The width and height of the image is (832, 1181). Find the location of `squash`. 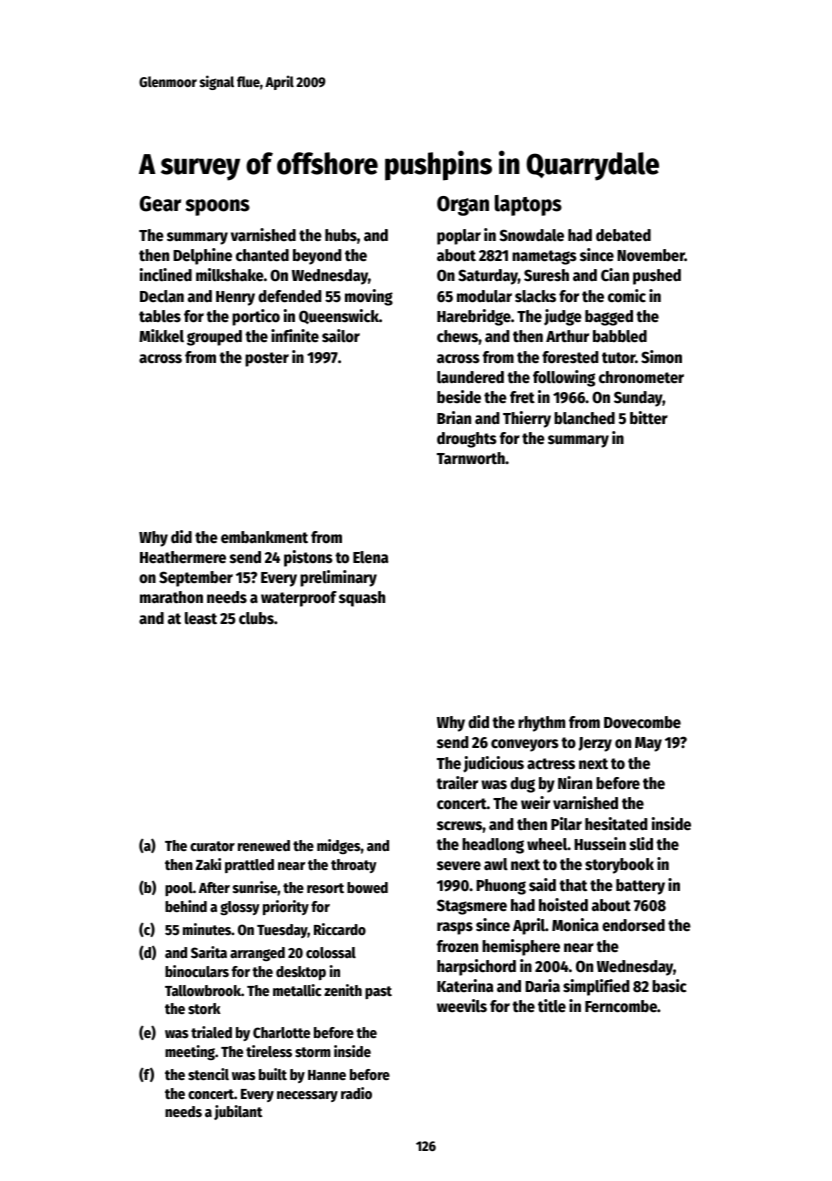

squash is located at coordinates (362, 599).
